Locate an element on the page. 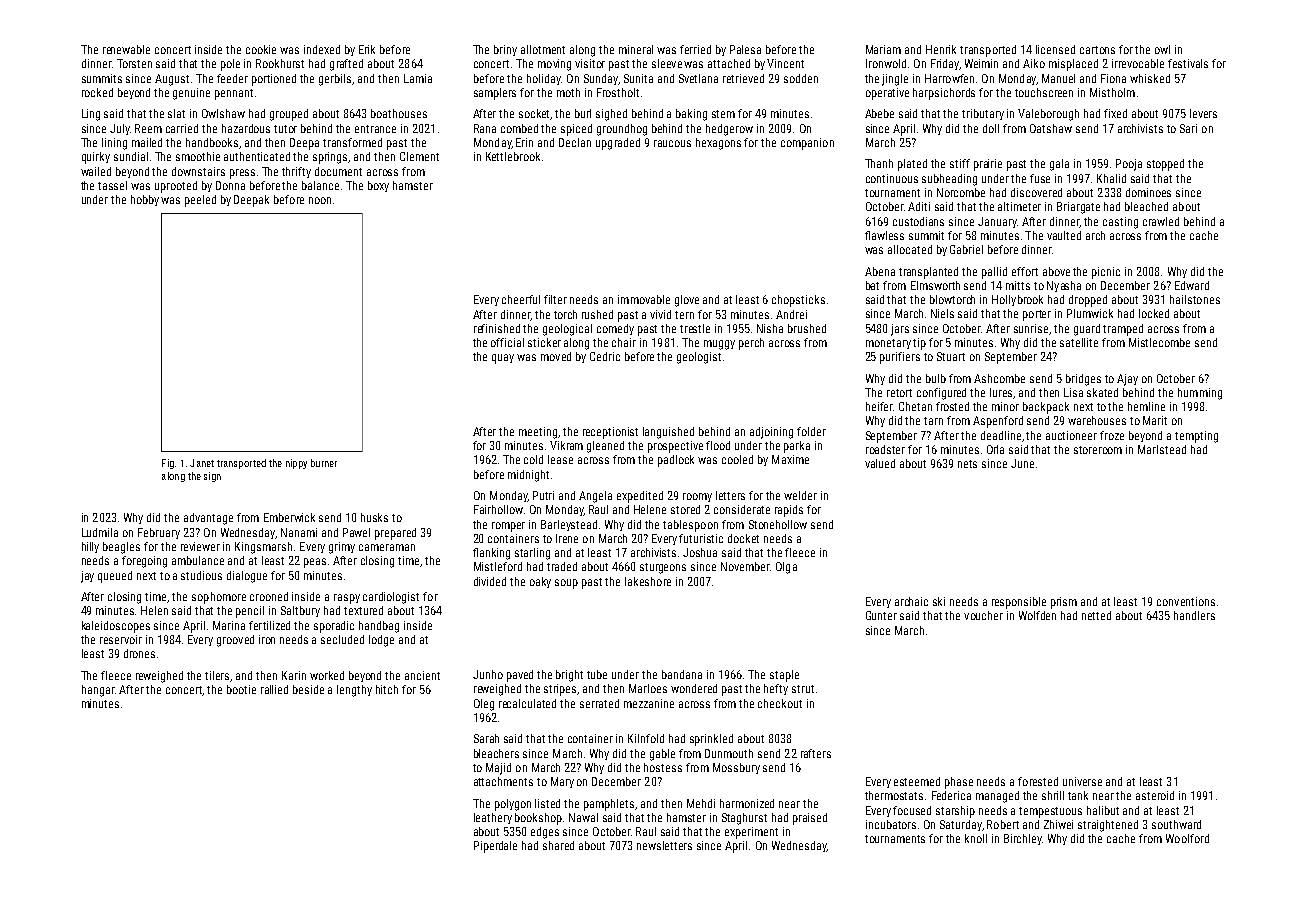  Woolford is located at coordinates (1187, 838).
